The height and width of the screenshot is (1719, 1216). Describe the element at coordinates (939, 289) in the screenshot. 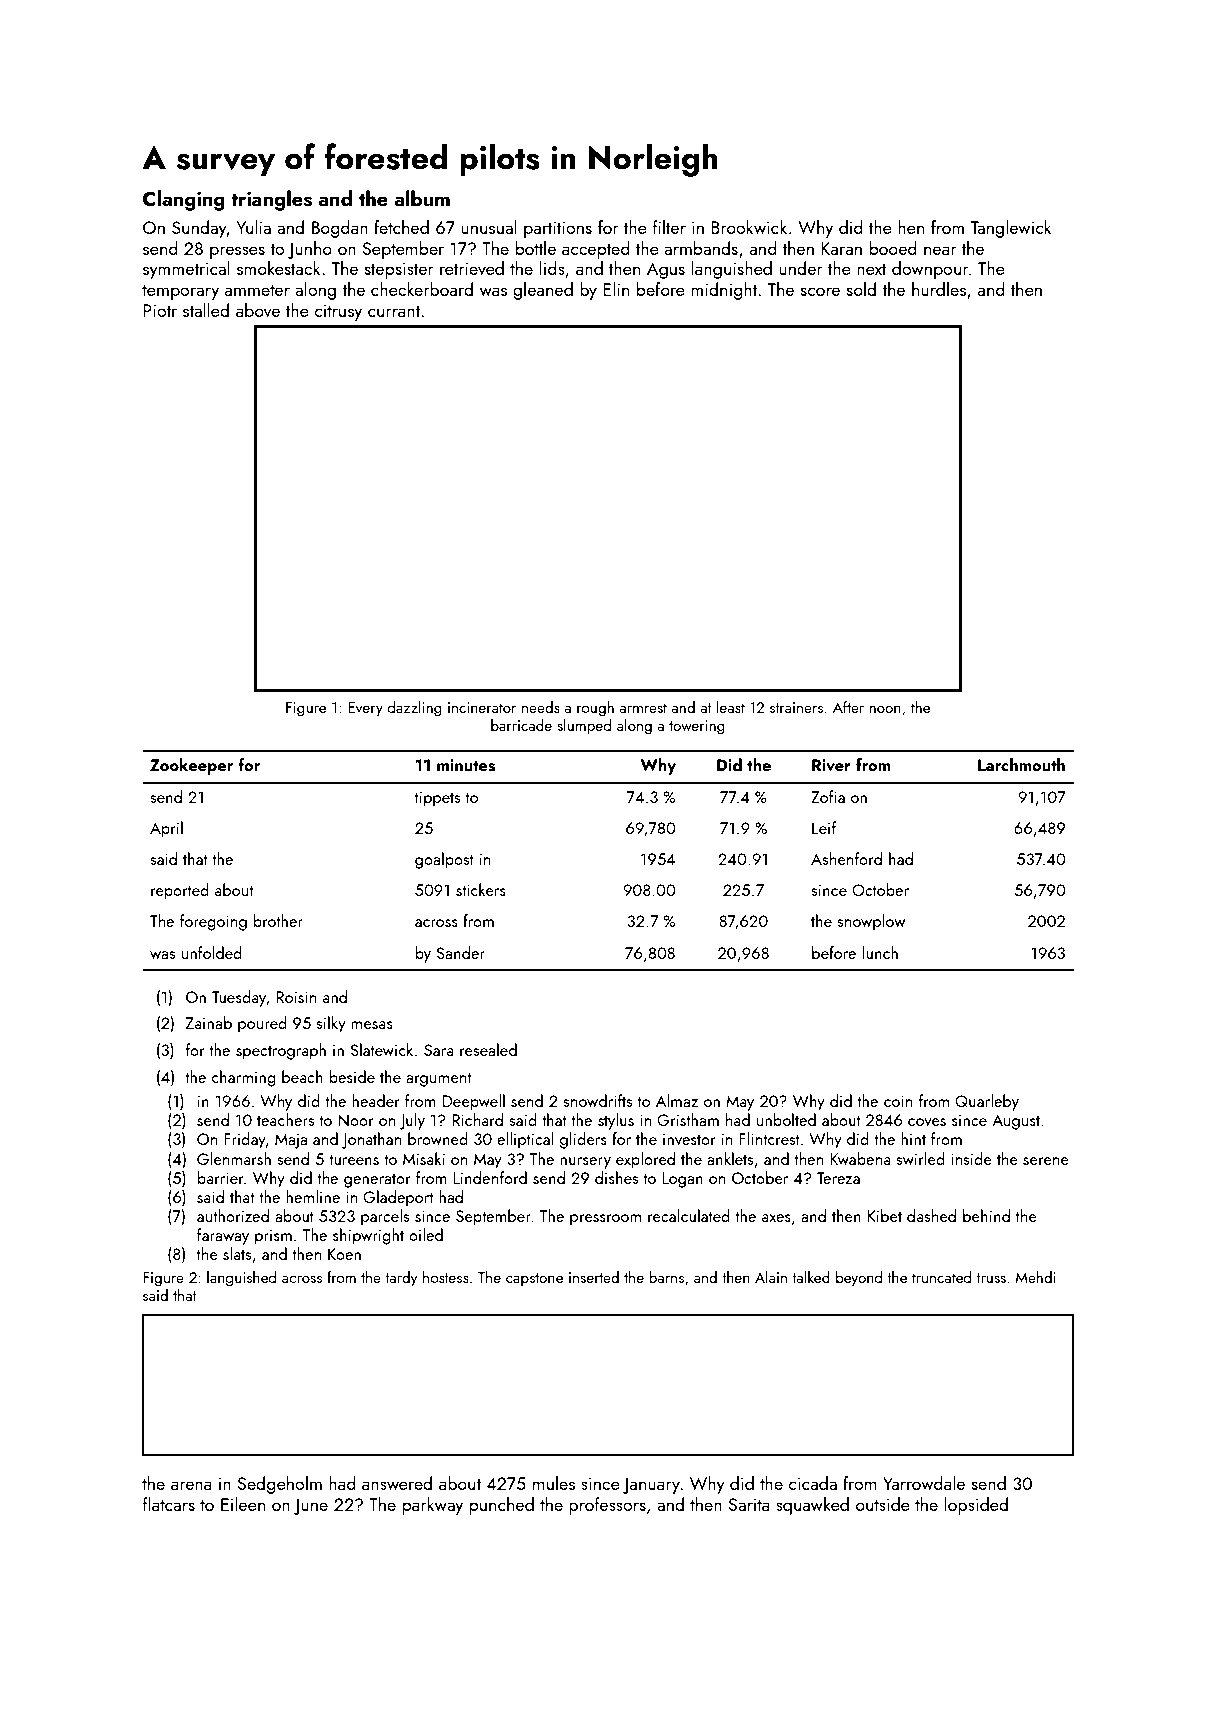

I see `hurdles` at that location.
